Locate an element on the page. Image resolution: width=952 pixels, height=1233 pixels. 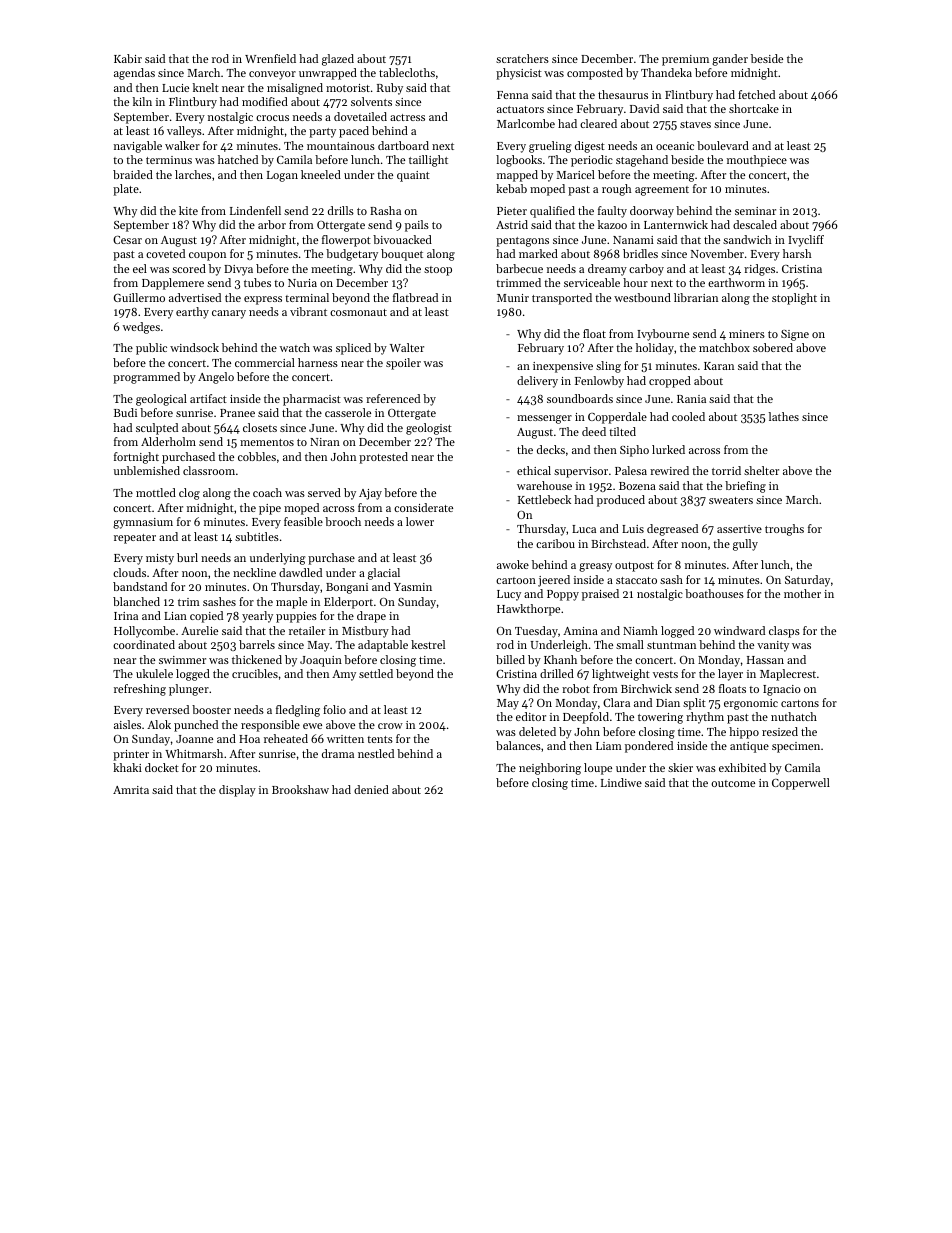
settled is located at coordinates (376, 673).
